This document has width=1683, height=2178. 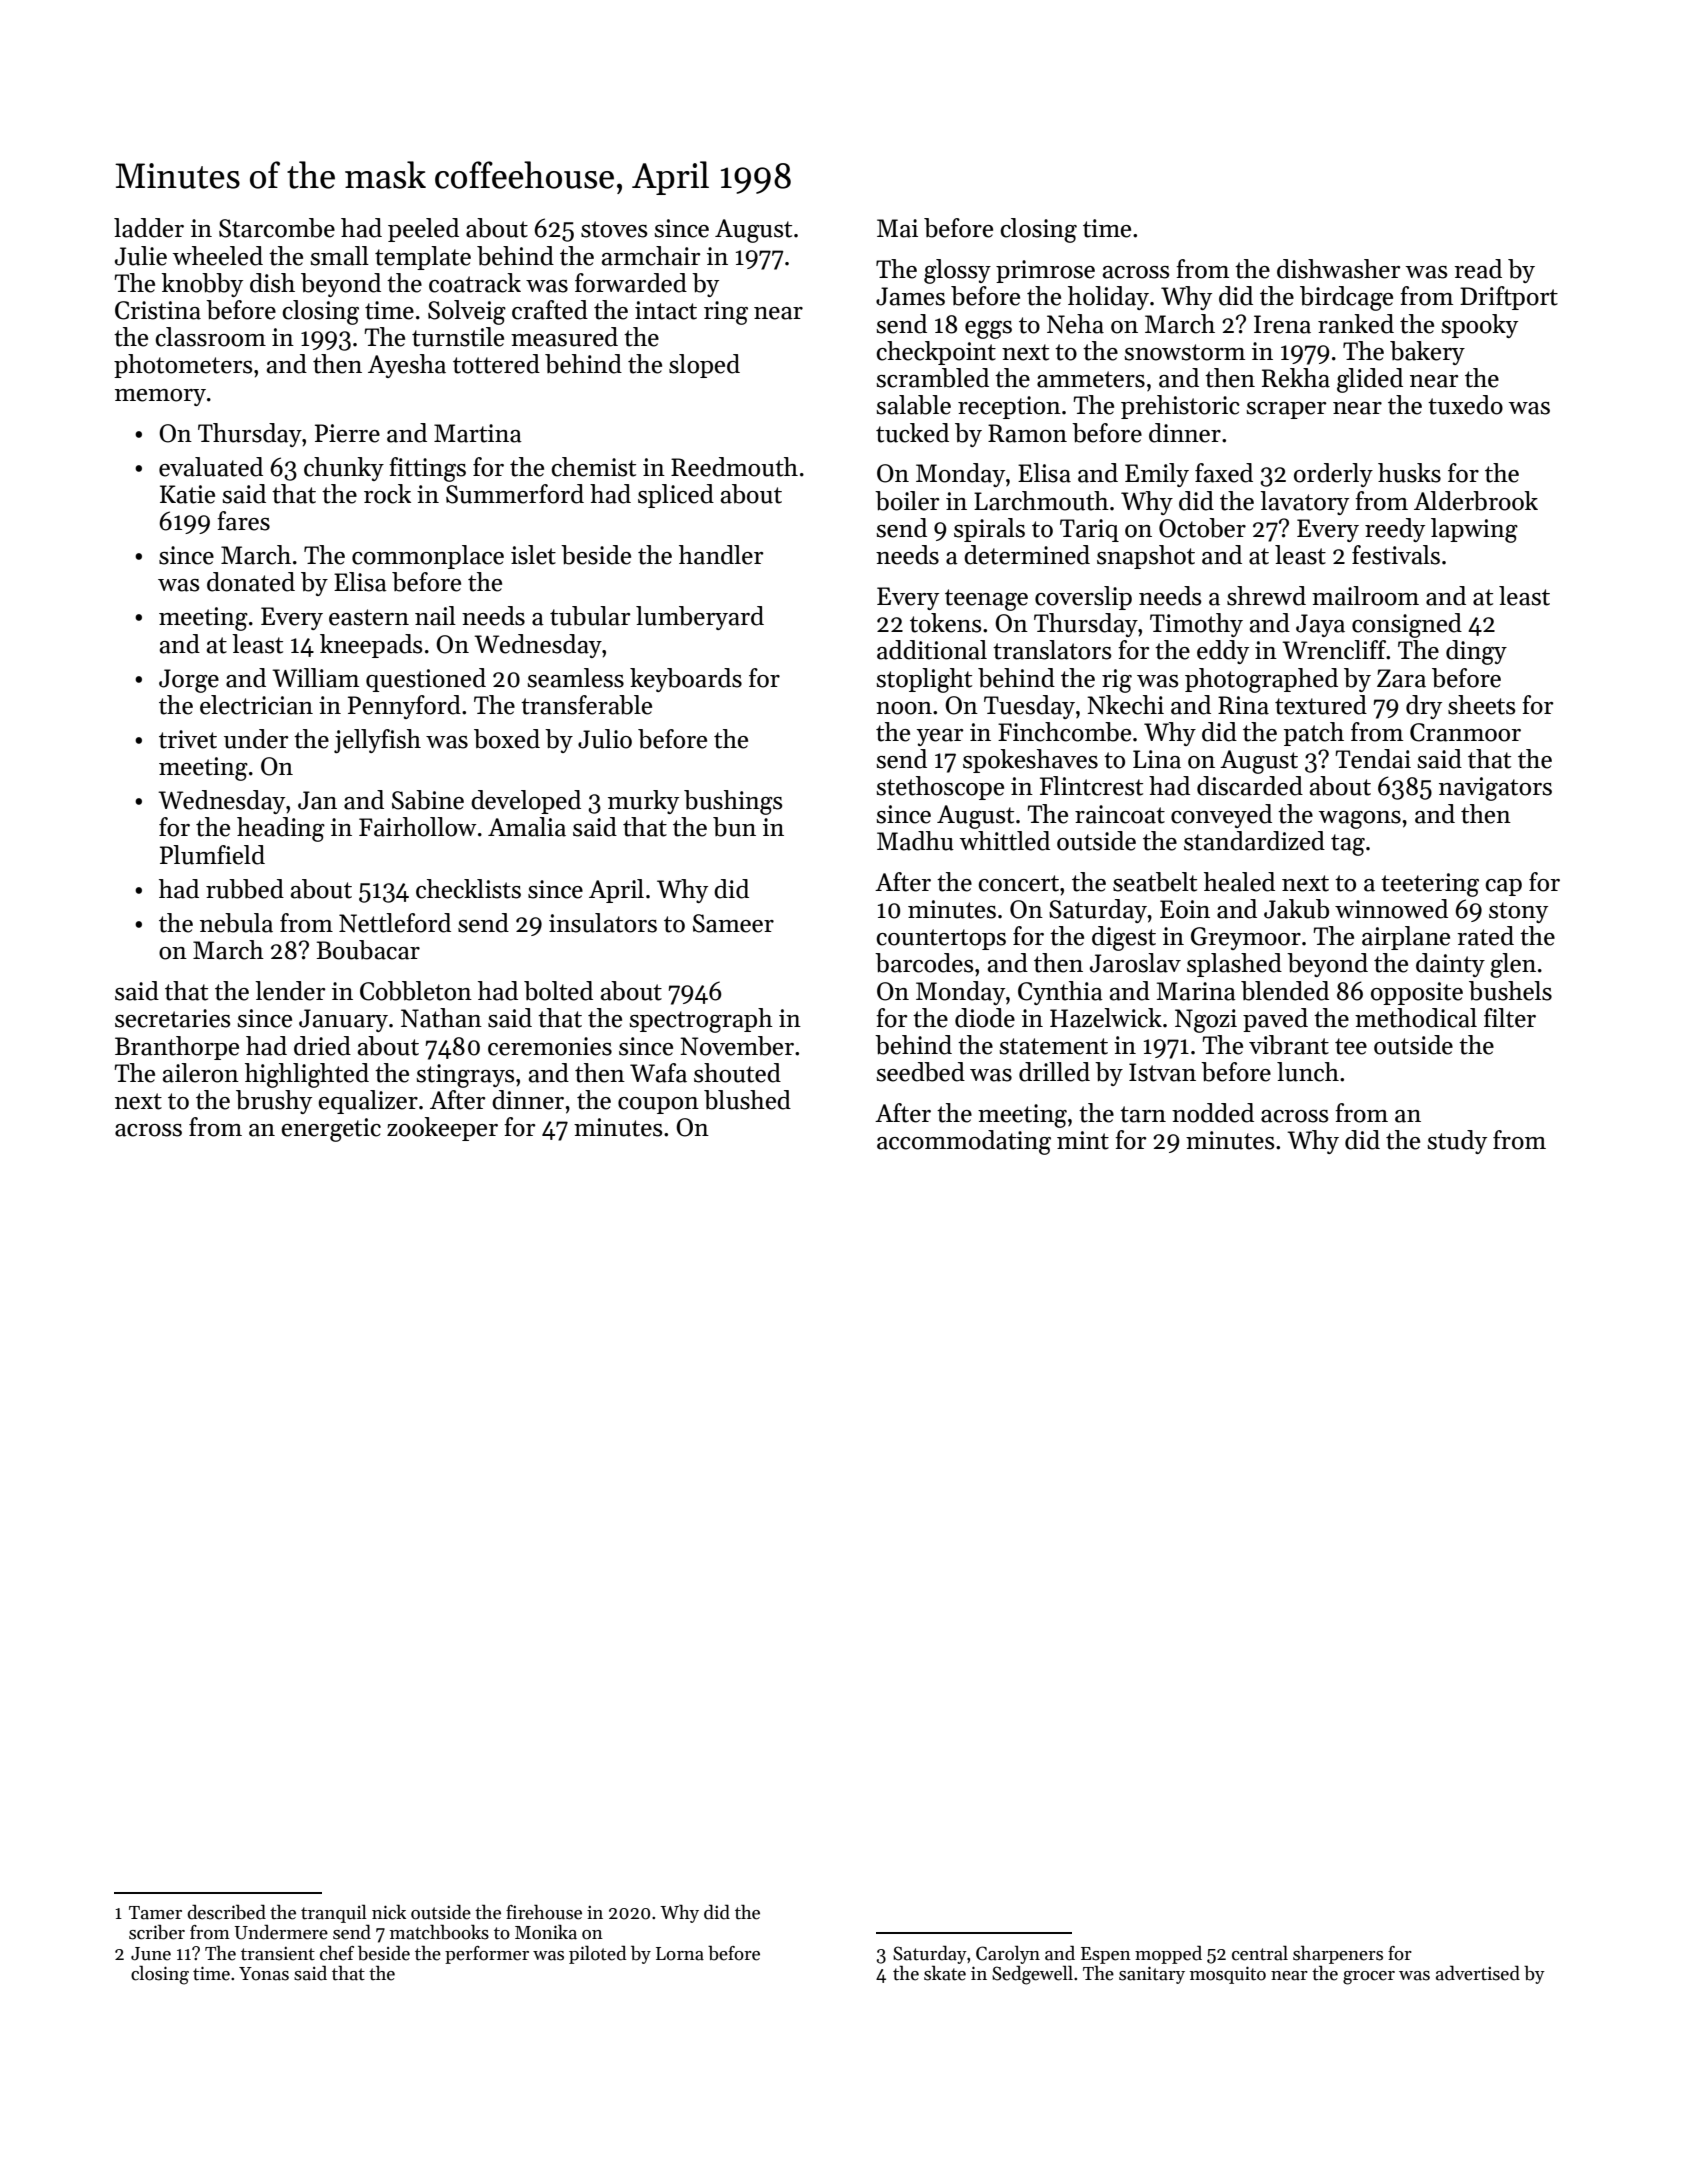 What do you see at coordinates (1457, 1142) in the document?
I see `study` at bounding box center [1457, 1142].
